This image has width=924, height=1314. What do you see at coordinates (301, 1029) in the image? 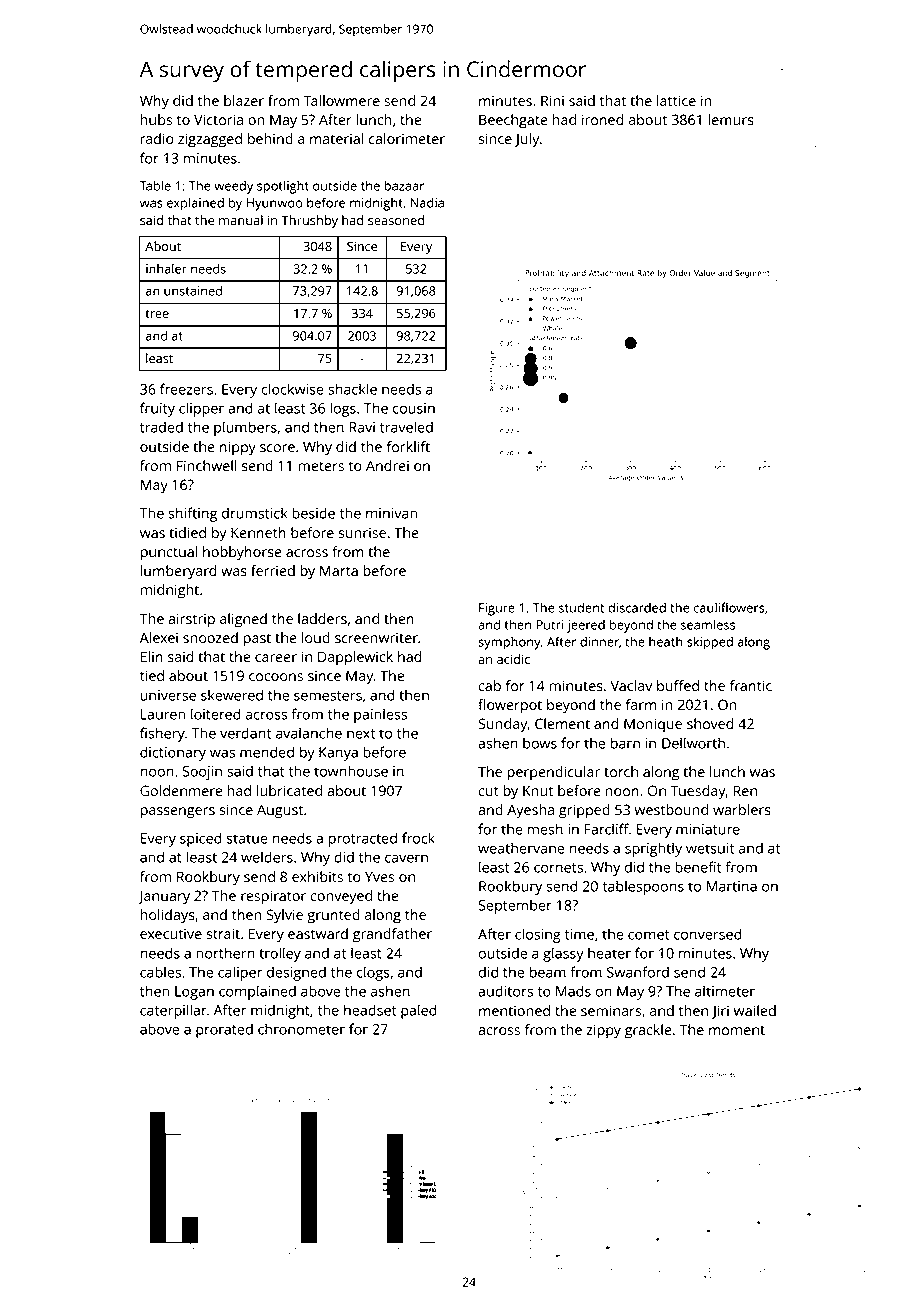
I see `chronometer` at bounding box center [301, 1029].
